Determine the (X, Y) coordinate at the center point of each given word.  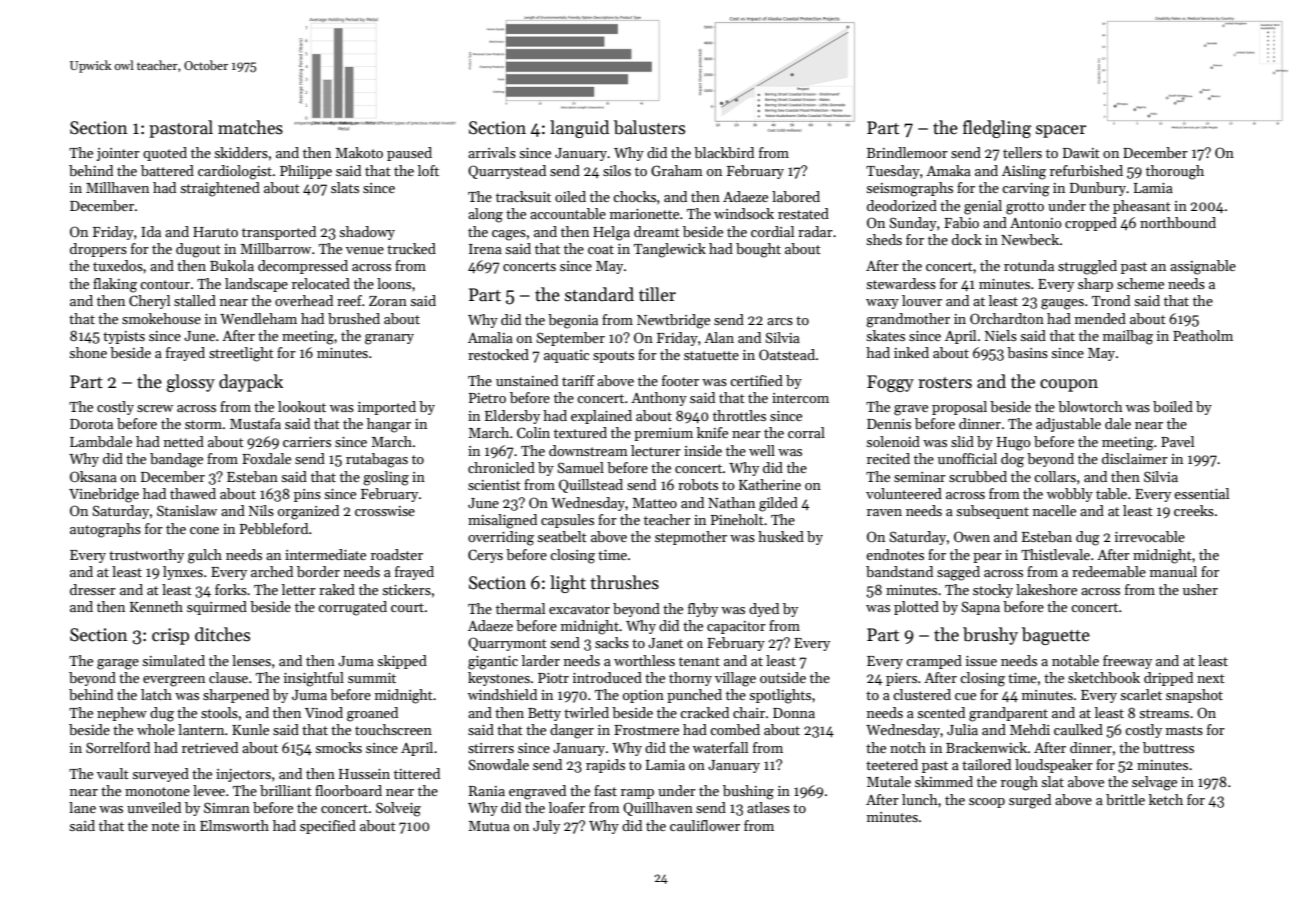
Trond (1111, 300)
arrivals (492, 152)
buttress (1168, 747)
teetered (892, 764)
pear (987, 558)
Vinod (324, 712)
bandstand (899, 571)
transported (279, 233)
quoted (165, 154)
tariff (578, 380)
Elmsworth (234, 825)
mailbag (1128, 337)
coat (601, 249)
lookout (302, 406)
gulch (205, 556)
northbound (1178, 222)
